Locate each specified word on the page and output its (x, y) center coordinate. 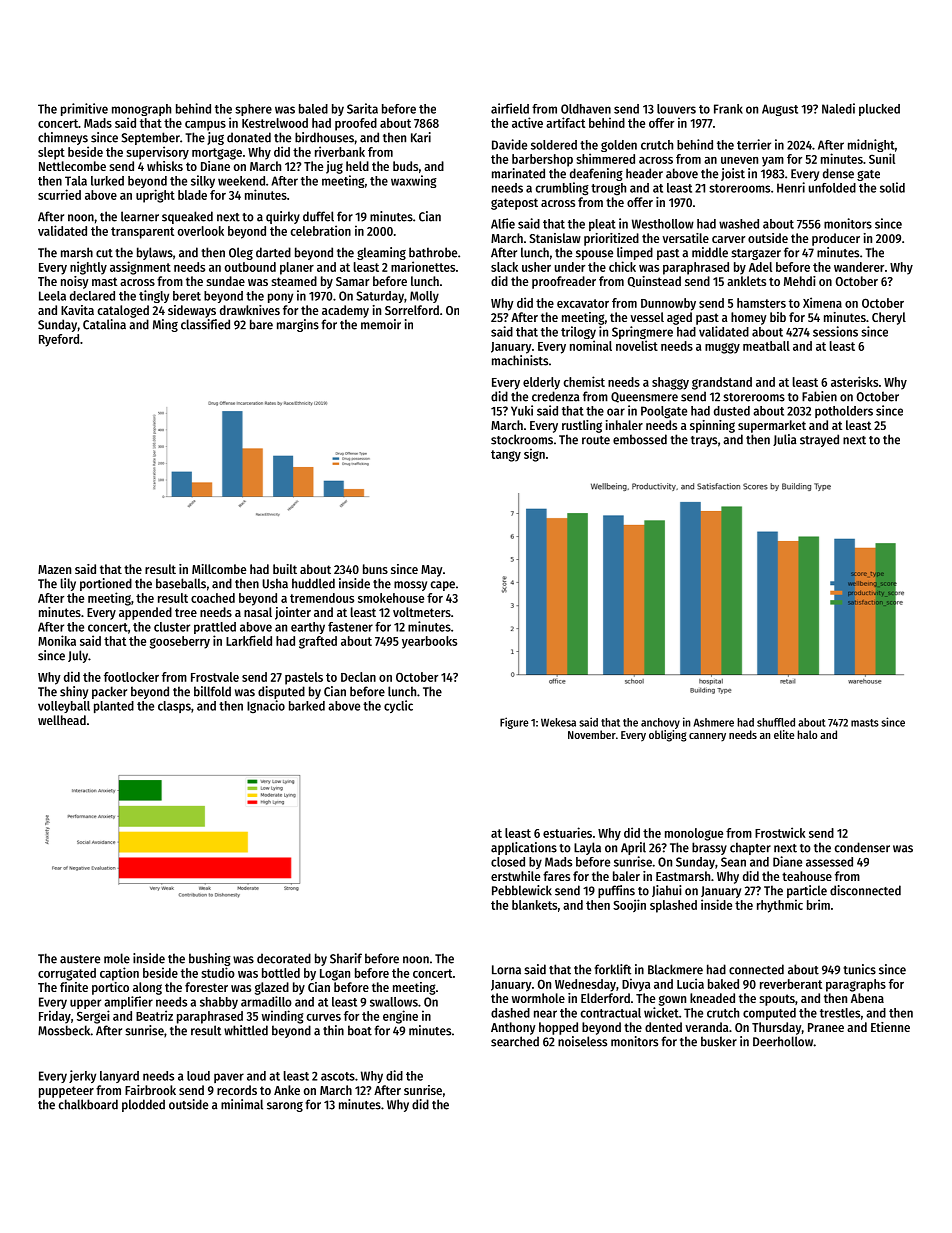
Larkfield (249, 640)
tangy (506, 456)
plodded (143, 1105)
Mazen (54, 569)
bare (261, 324)
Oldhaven (586, 109)
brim (818, 904)
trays (704, 441)
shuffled (776, 722)
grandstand (722, 383)
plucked (879, 110)
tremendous (322, 598)
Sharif (346, 958)
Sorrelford (412, 310)
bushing (210, 959)
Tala (76, 181)
